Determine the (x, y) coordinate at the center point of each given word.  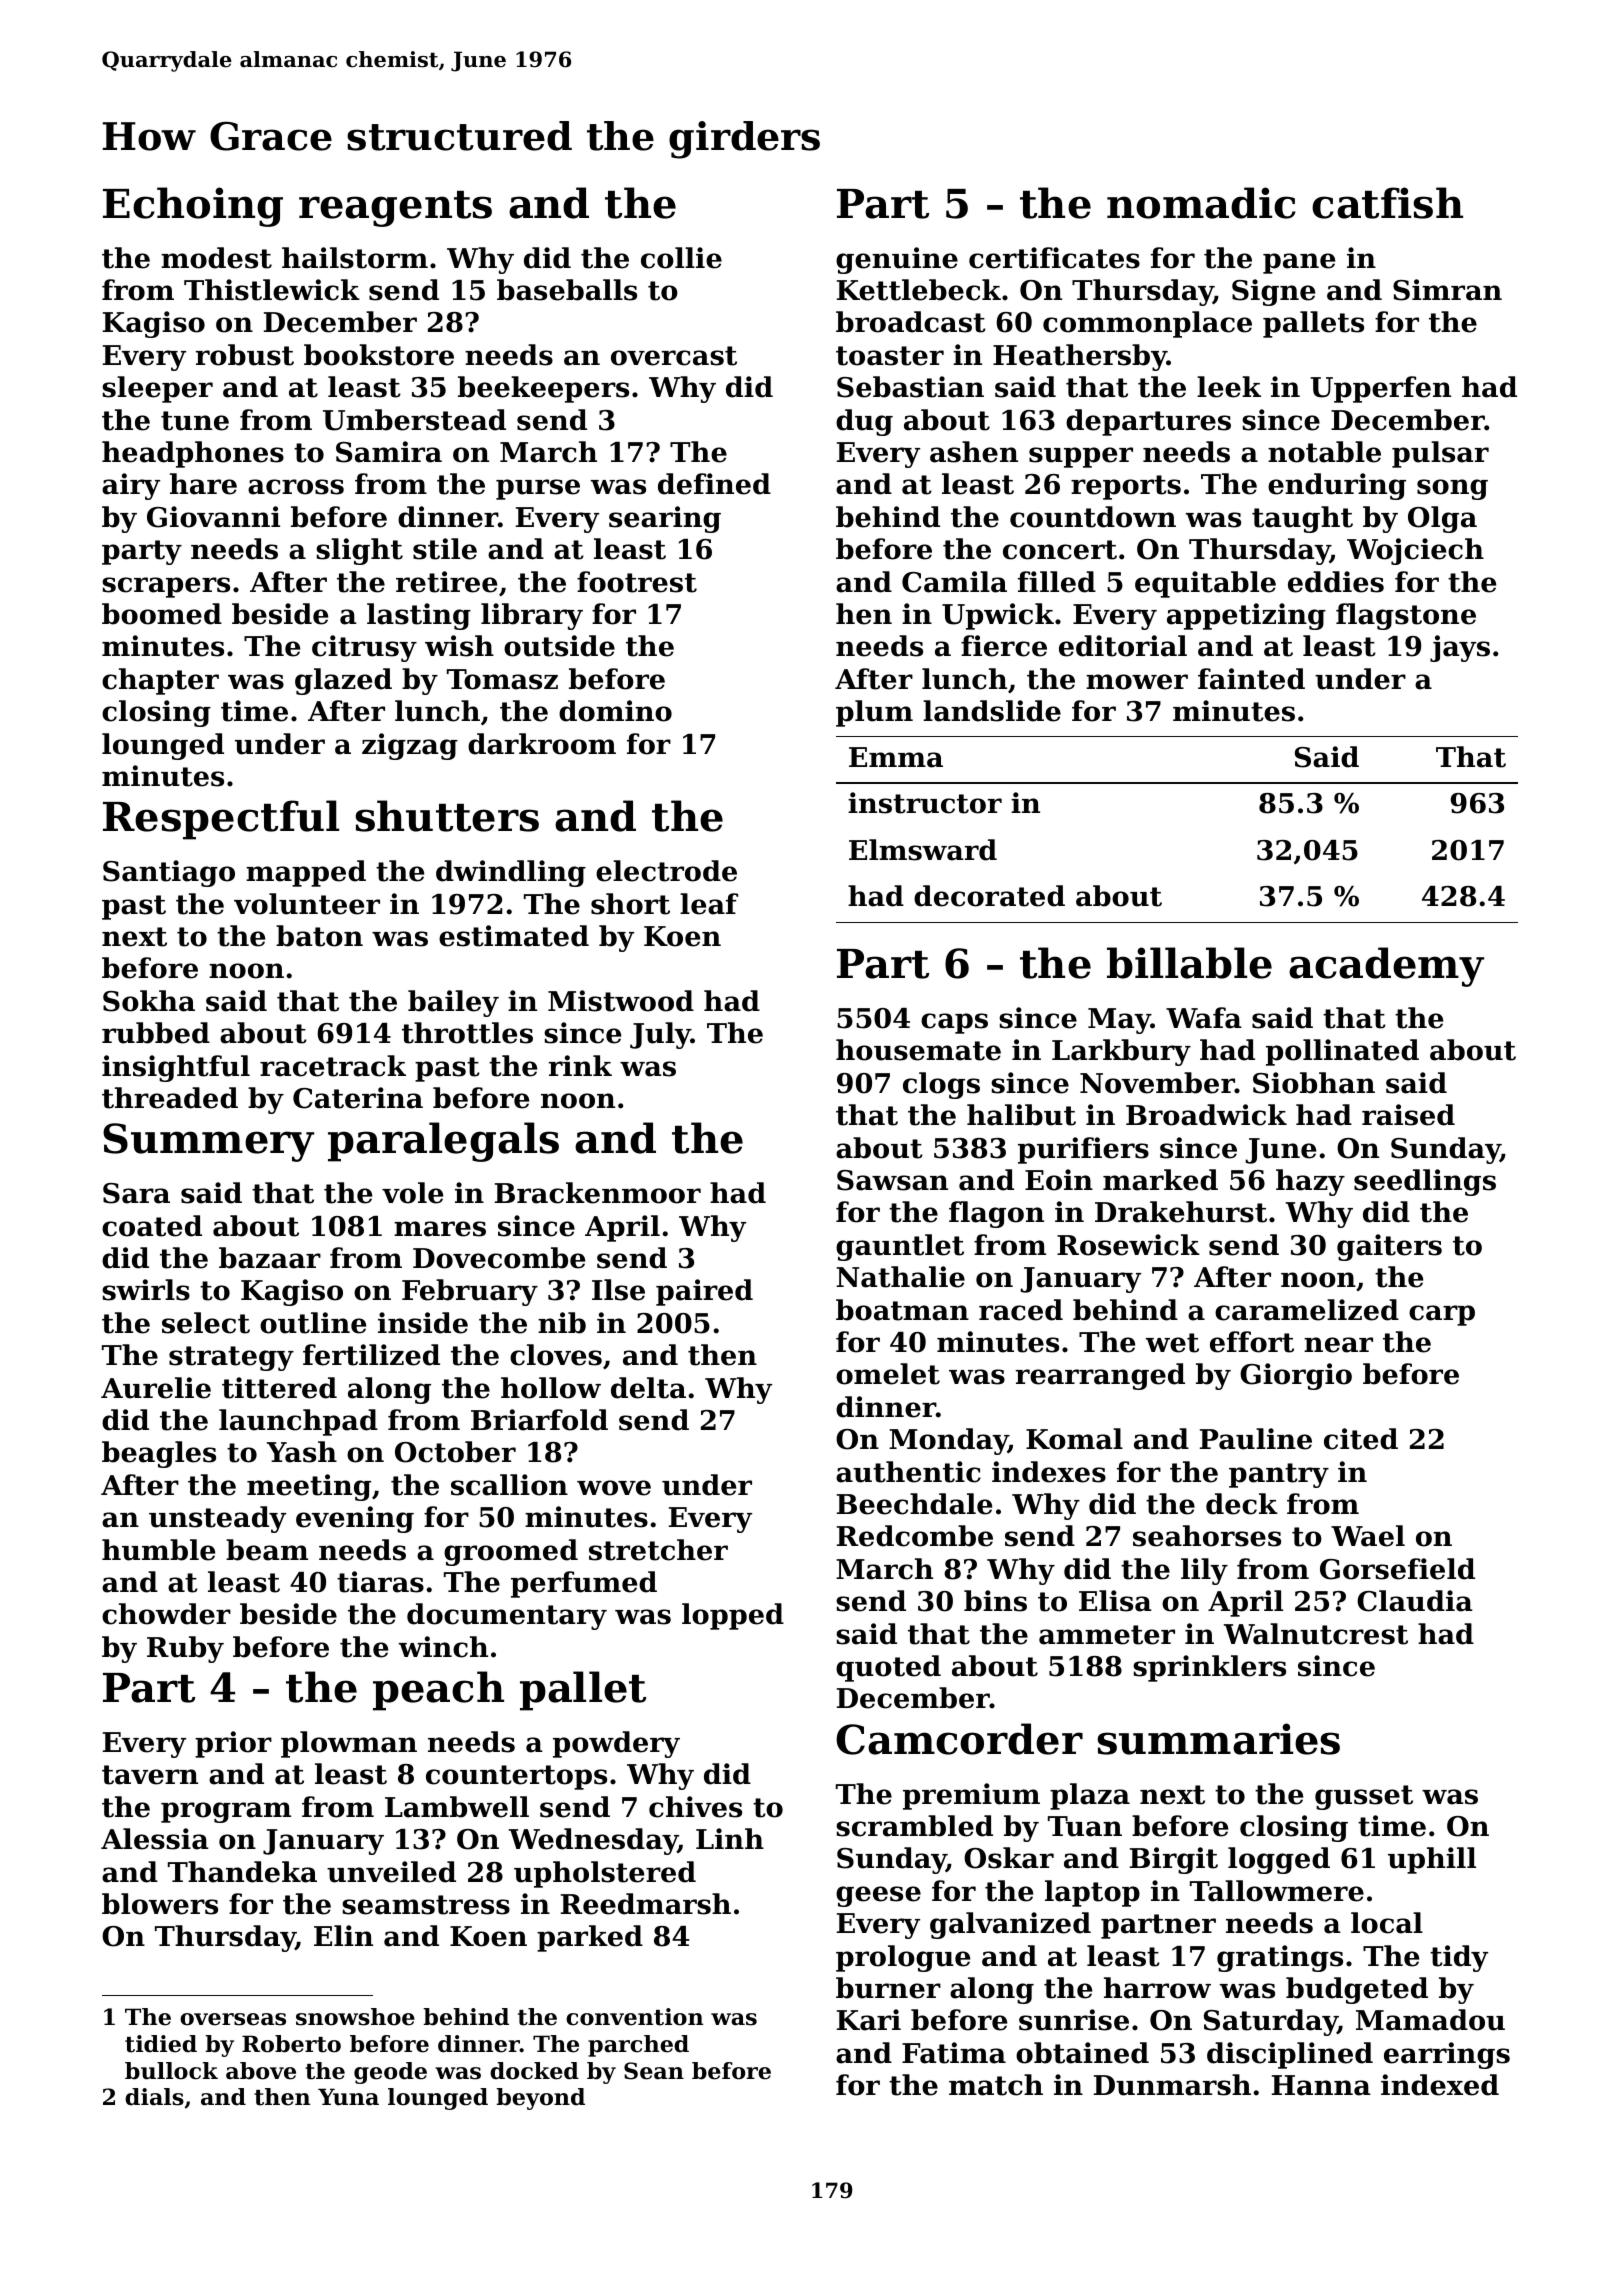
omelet (888, 1374)
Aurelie (156, 1388)
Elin (343, 1935)
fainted (1251, 679)
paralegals (443, 1142)
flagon (996, 1214)
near (1338, 1345)
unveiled (391, 1872)
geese (878, 1896)
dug (864, 422)
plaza (1090, 1796)
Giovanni (213, 517)
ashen (974, 452)
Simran (1447, 290)
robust (245, 355)
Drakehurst (1181, 1212)
